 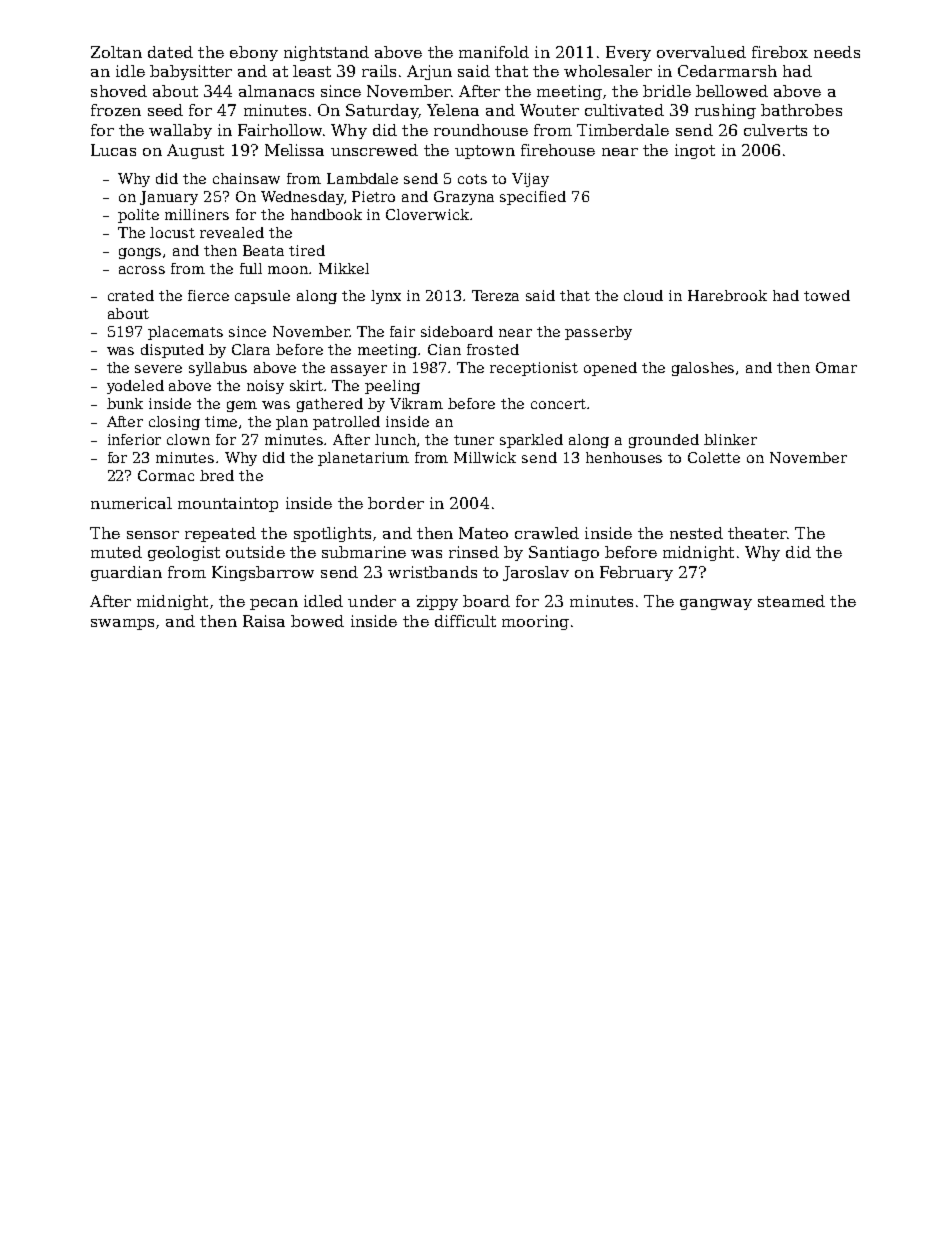 What do you see at coordinates (180, 131) in the screenshot?
I see `wallaby` at bounding box center [180, 131].
